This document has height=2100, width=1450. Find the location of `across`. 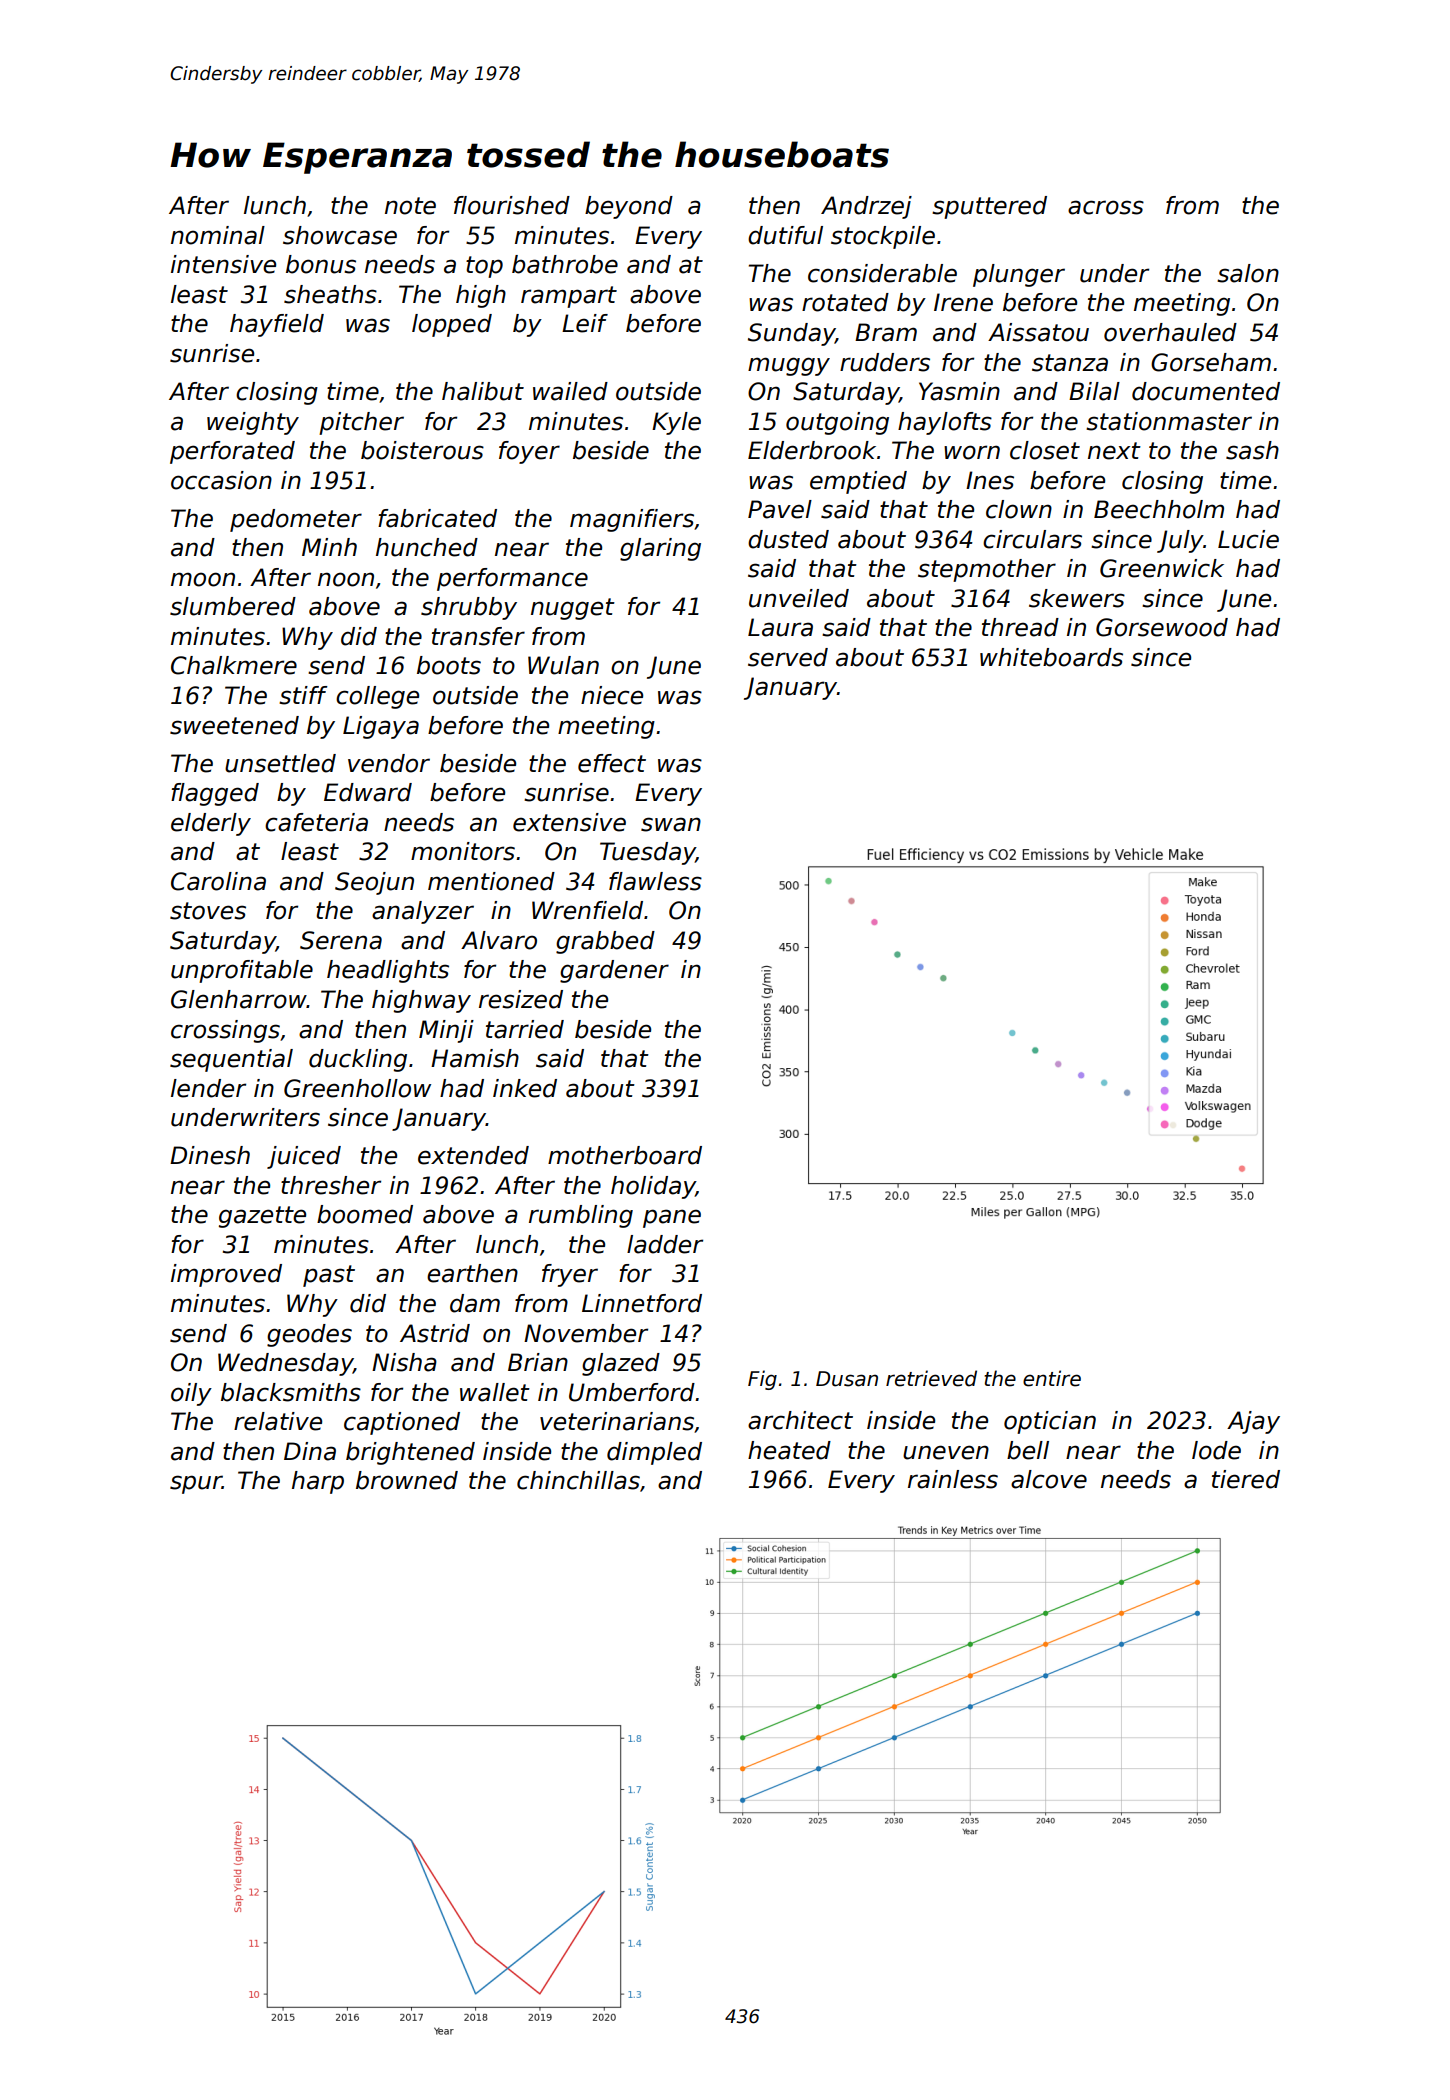

across is located at coordinates (1106, 207).
